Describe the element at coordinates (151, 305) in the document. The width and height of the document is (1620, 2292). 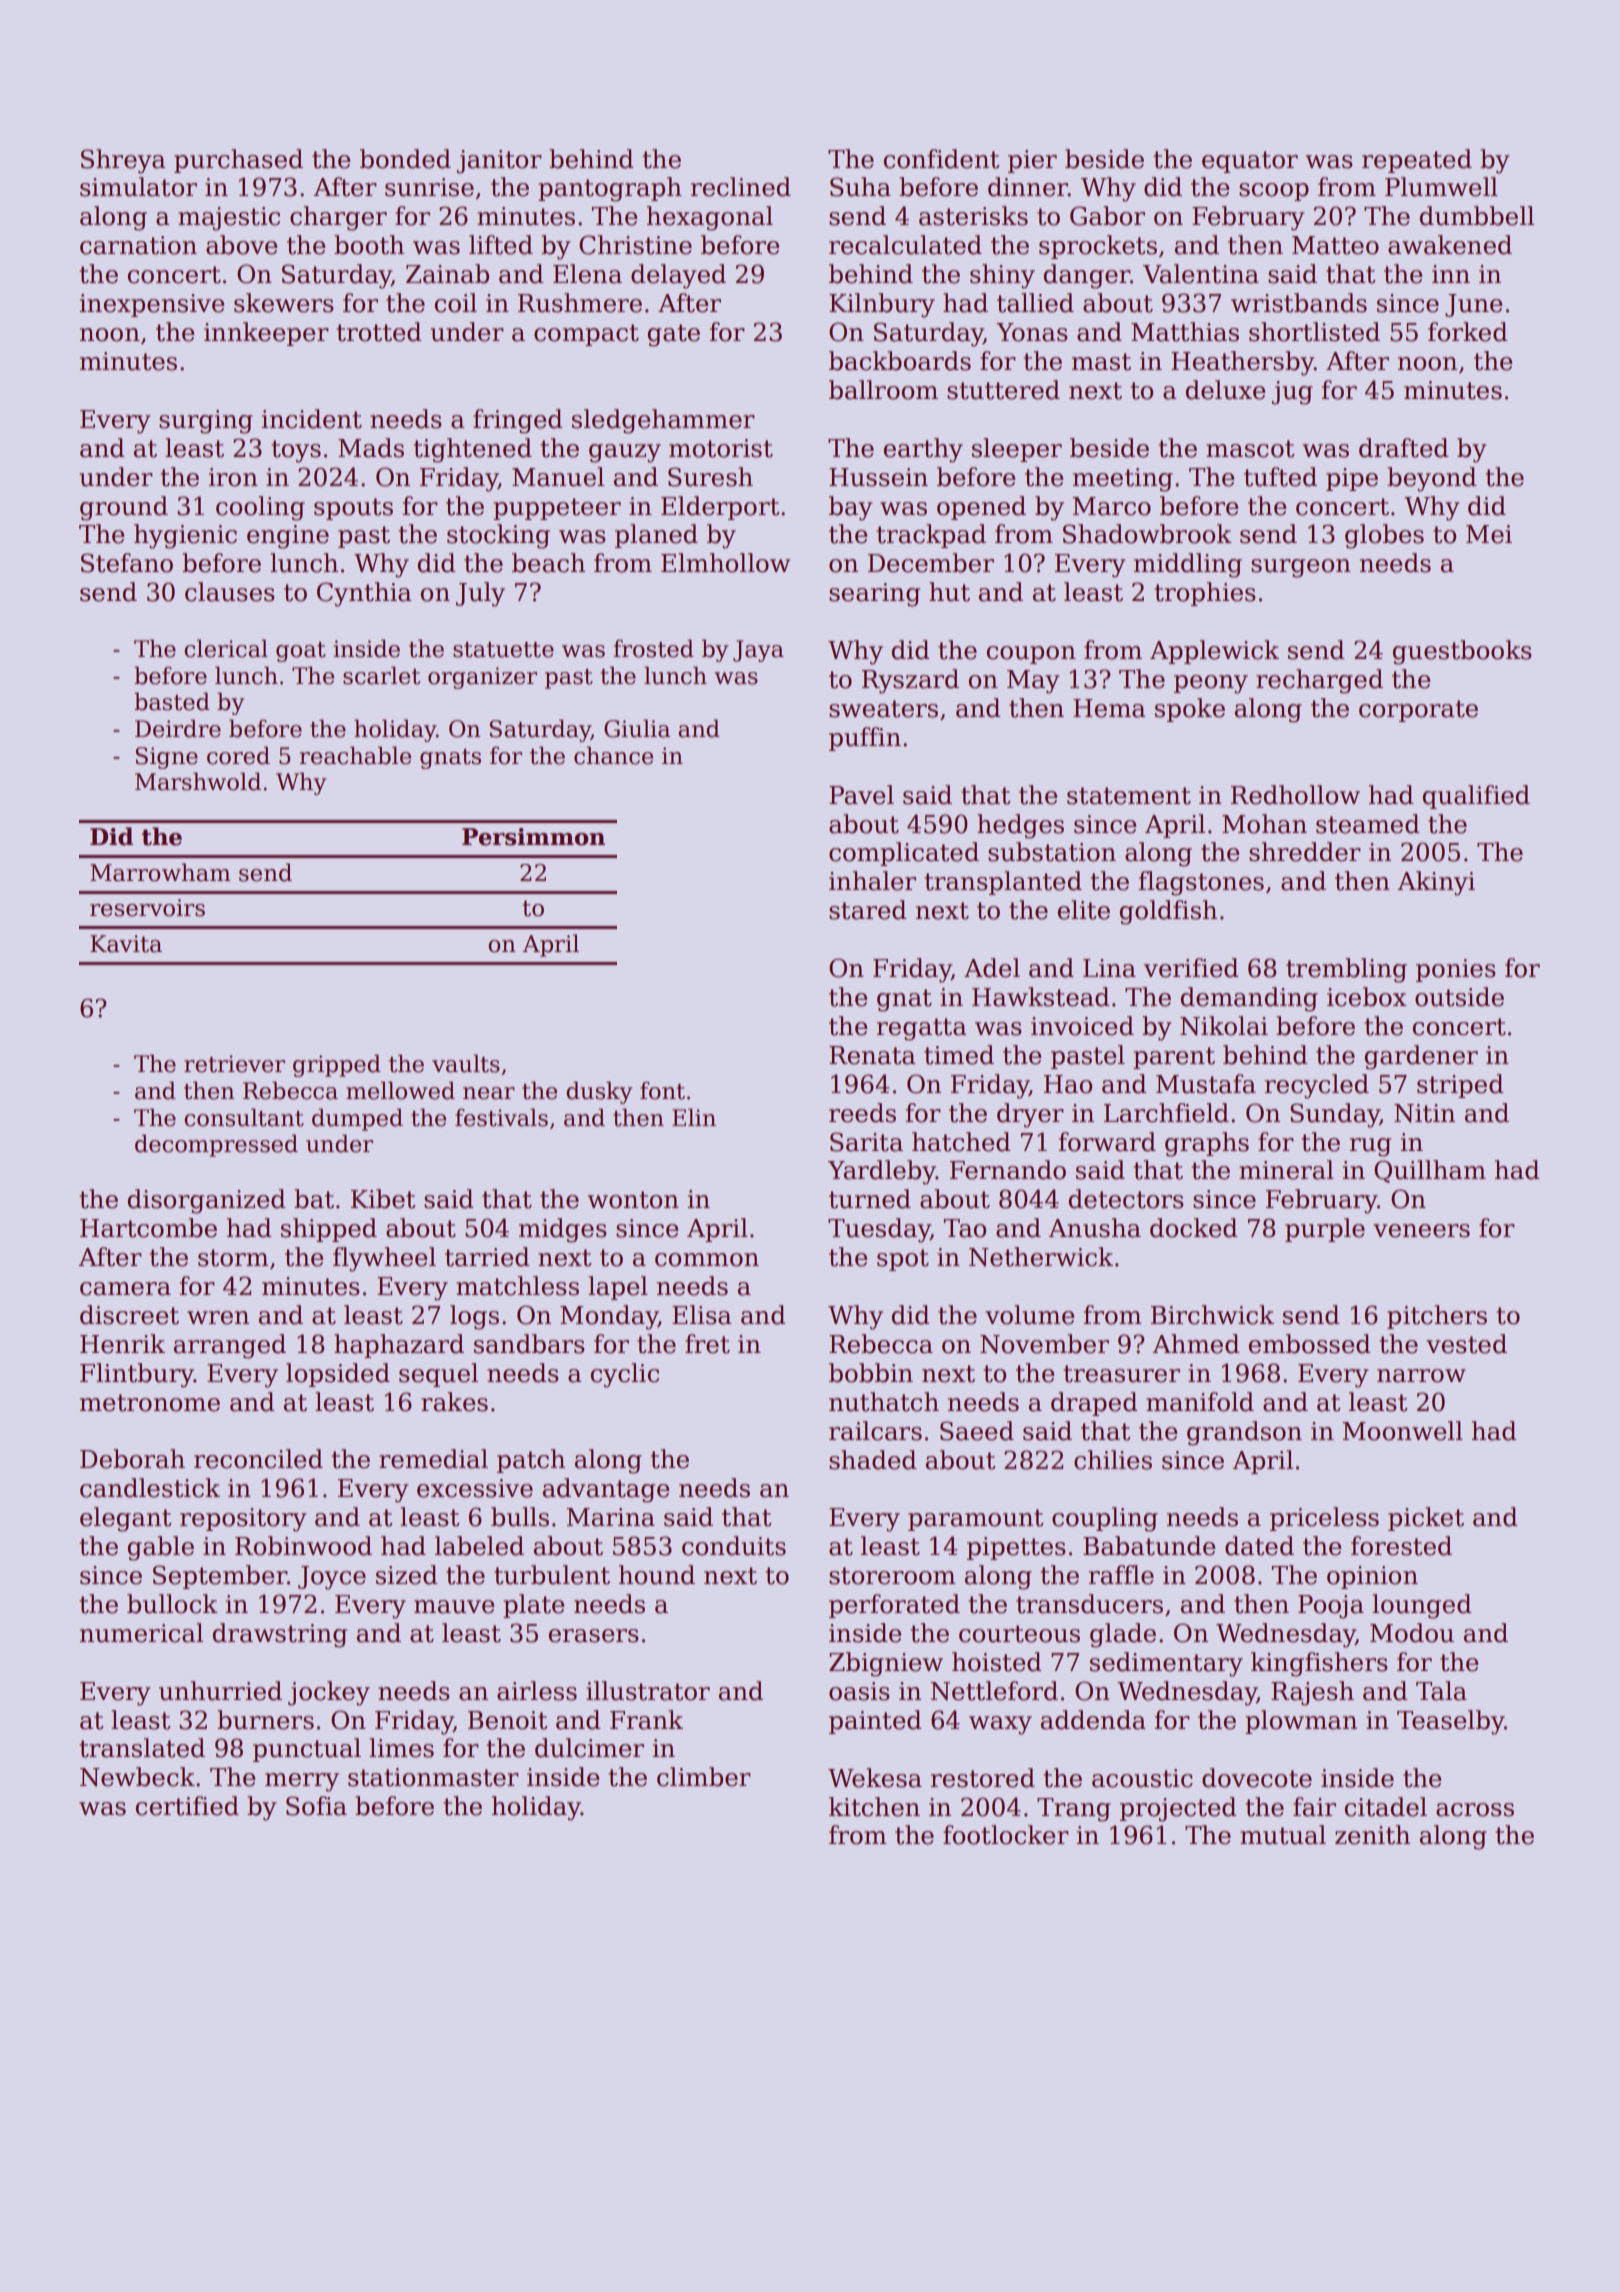
I see `inexpensive` at that location.
